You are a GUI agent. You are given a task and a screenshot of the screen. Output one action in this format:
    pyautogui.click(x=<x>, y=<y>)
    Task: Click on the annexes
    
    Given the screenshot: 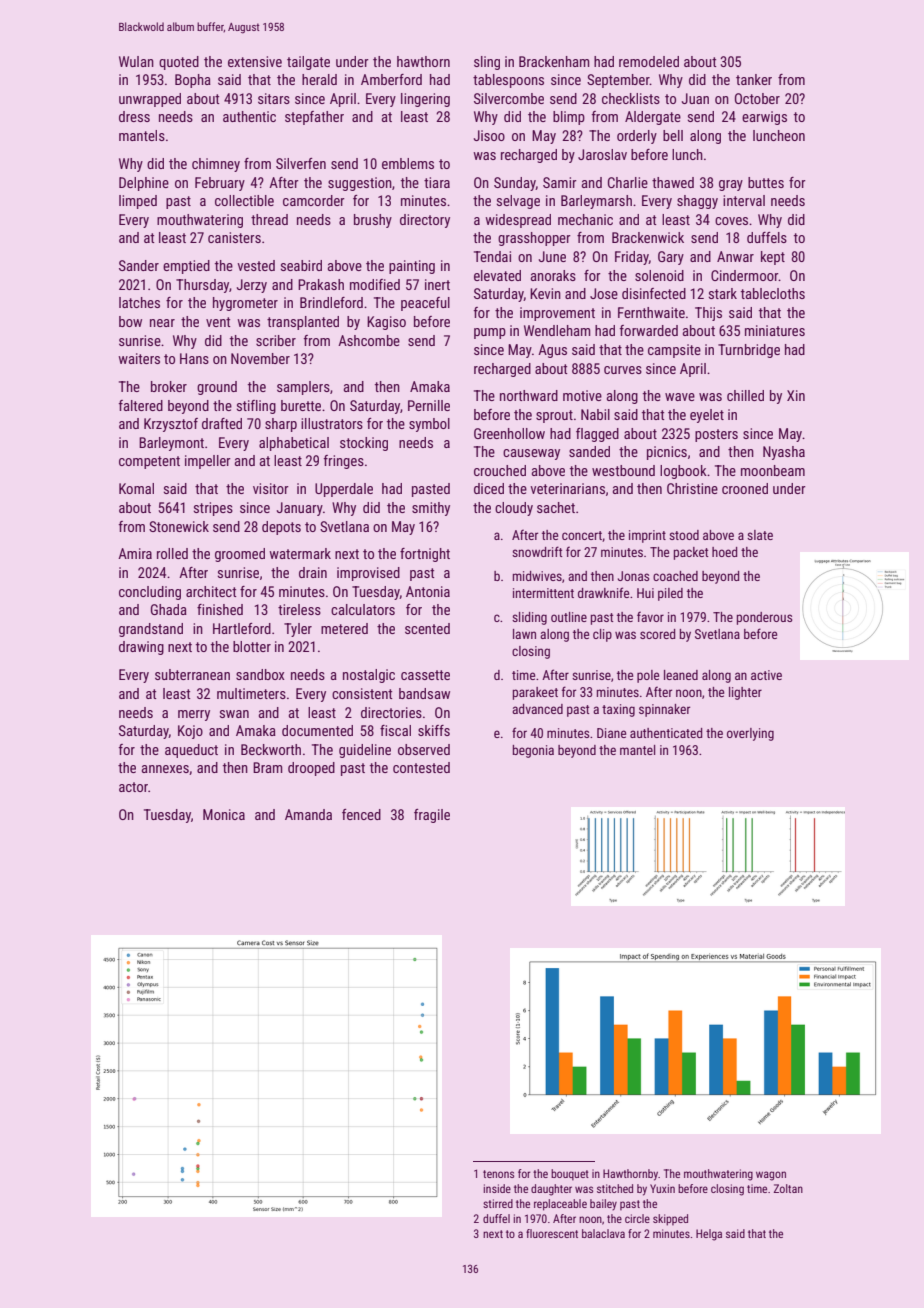 What is the action you would take?
    pyautogui.click(x=165, y=769)
